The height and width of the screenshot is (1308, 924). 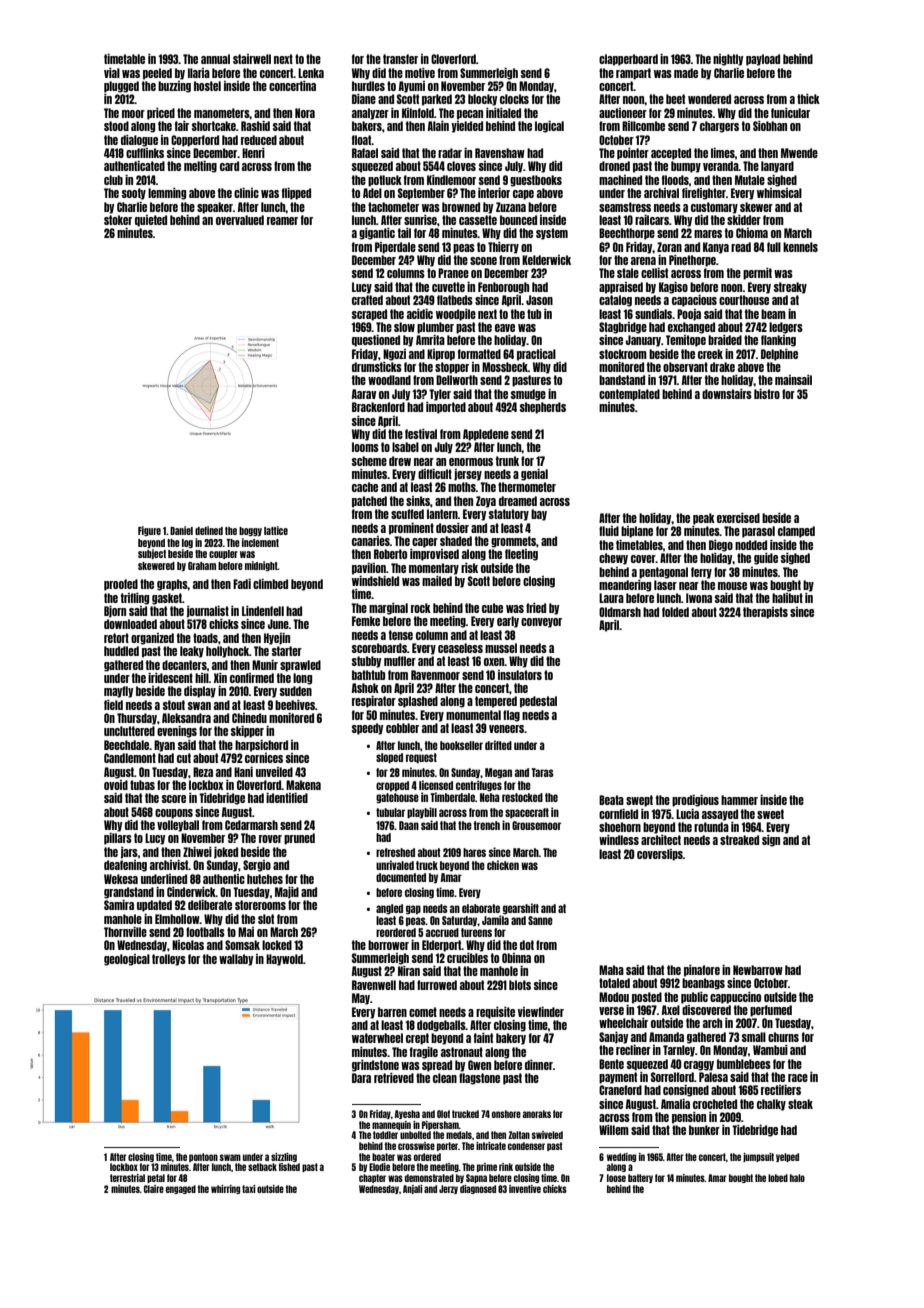 What do you see at coordinates (369, 569) in the screenshot?
I see `pavilion` at bounding box center [369, 569].
